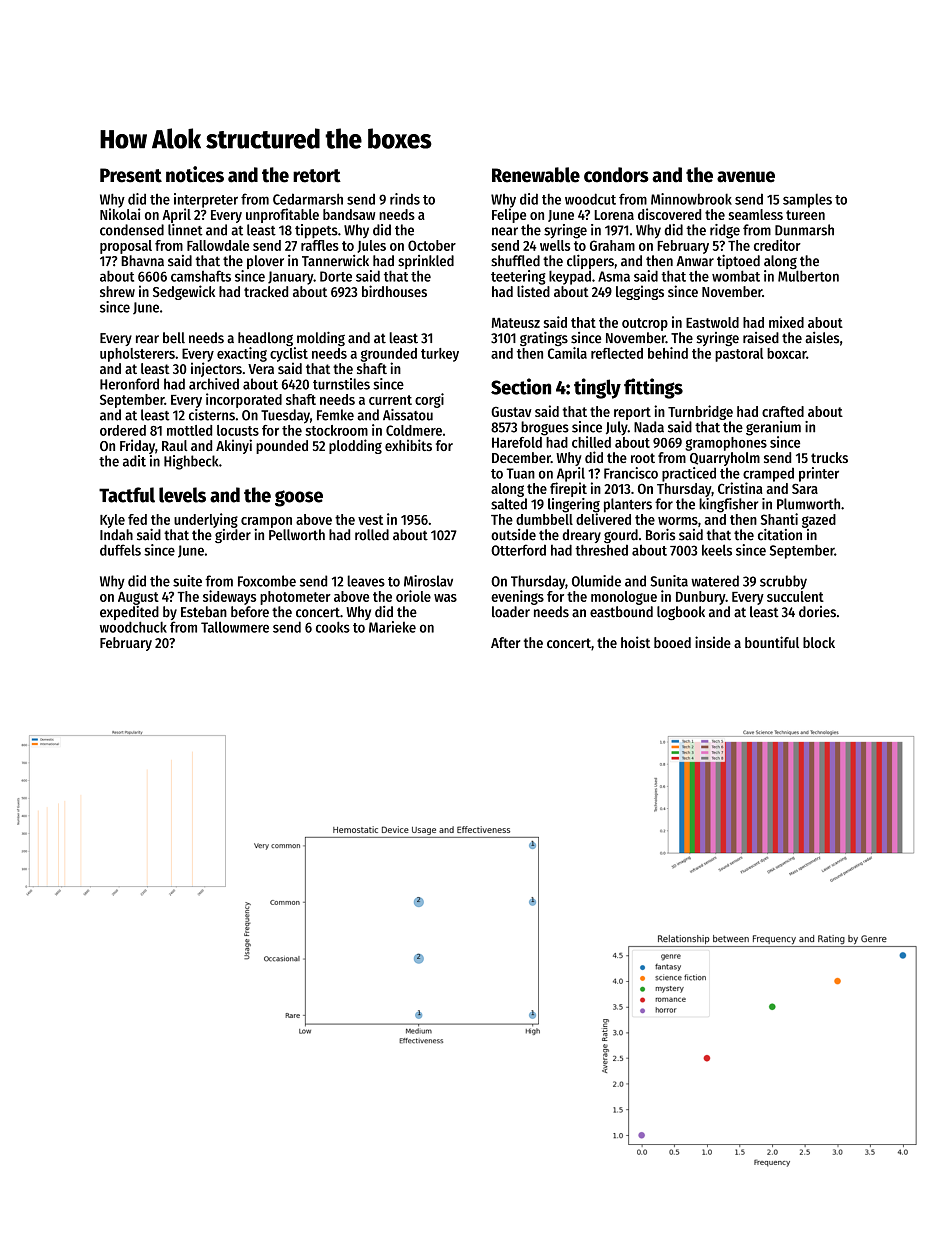 This screenshot has height=1233, width=952. What do you see at coordinates (317, 176) in the screenshot?
I see `retort` at bounding box center [317, 176].
